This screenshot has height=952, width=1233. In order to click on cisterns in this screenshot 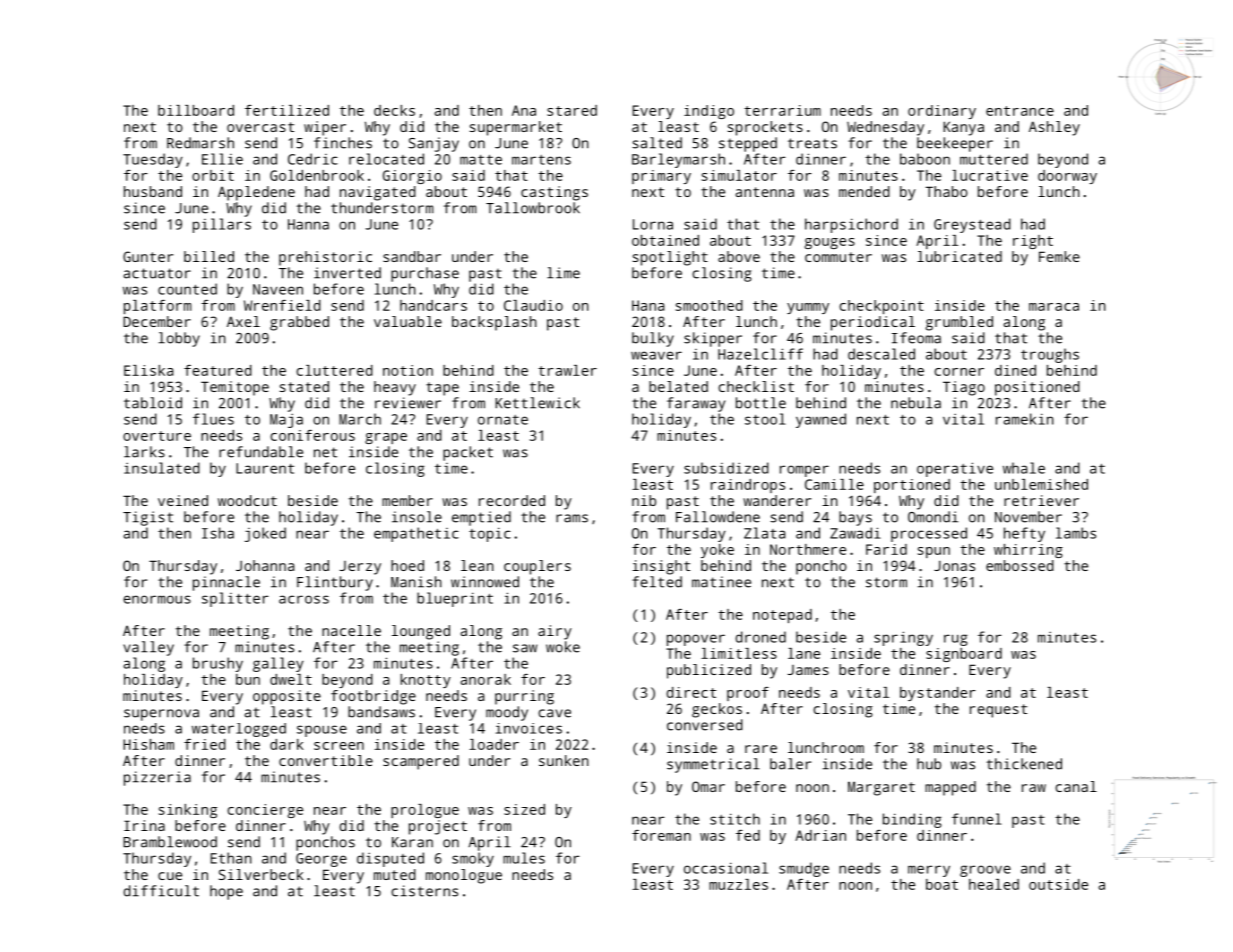, I will do `click(424, 891)`.
